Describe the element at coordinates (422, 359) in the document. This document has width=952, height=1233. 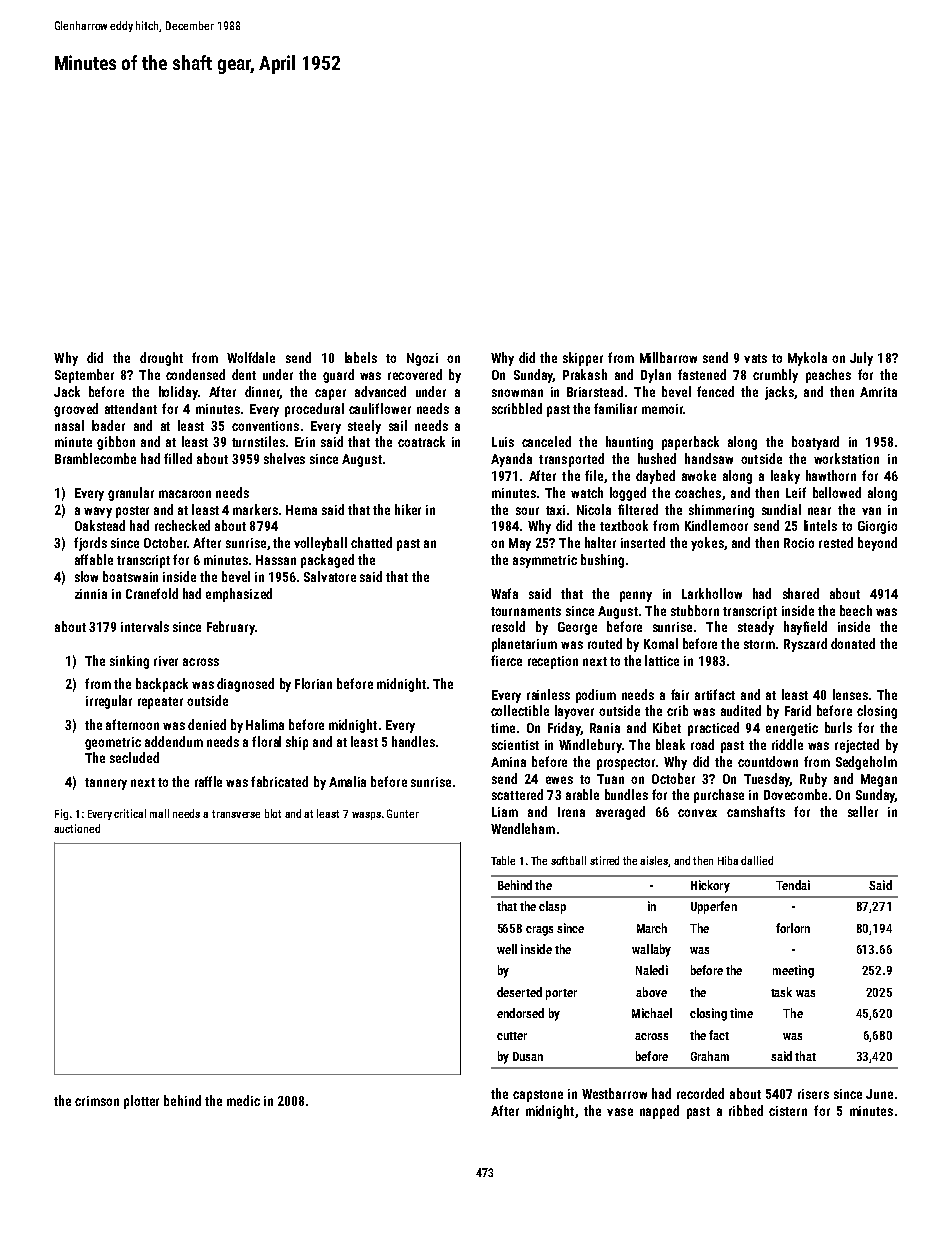
I see `Ngozi` at that location.
